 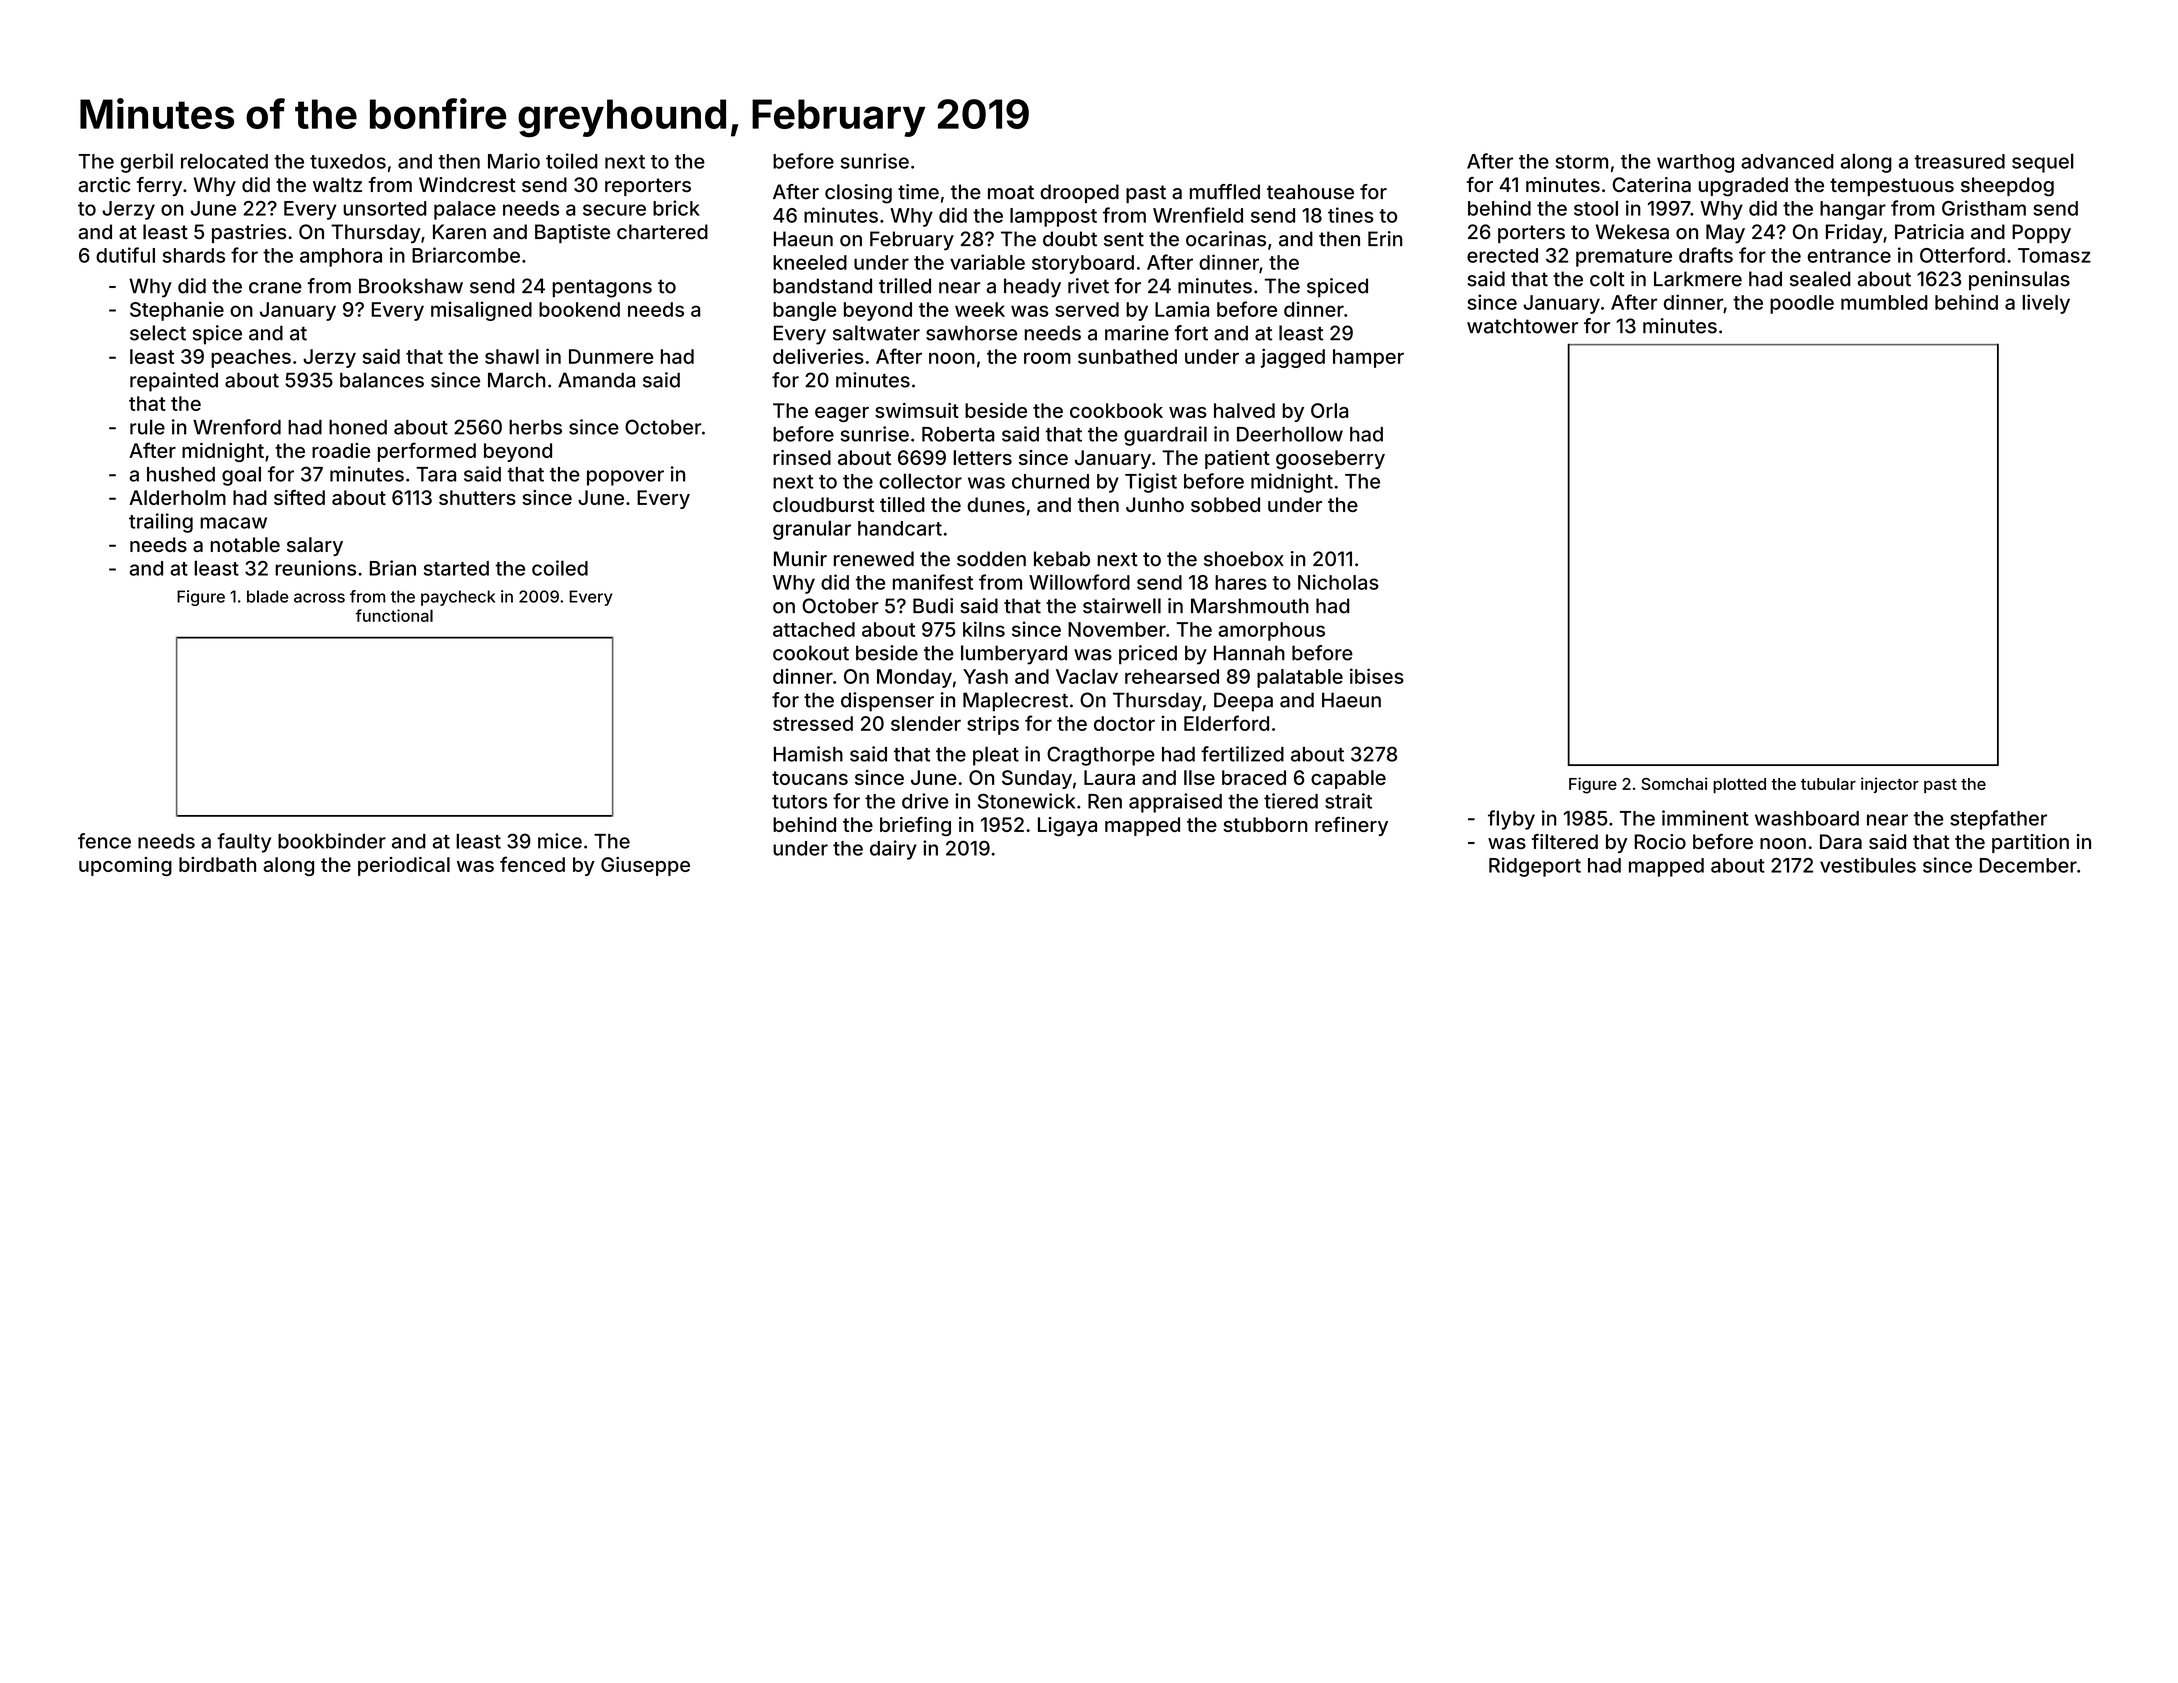 I want to click on advanced, so click(x=1787, y=161).
